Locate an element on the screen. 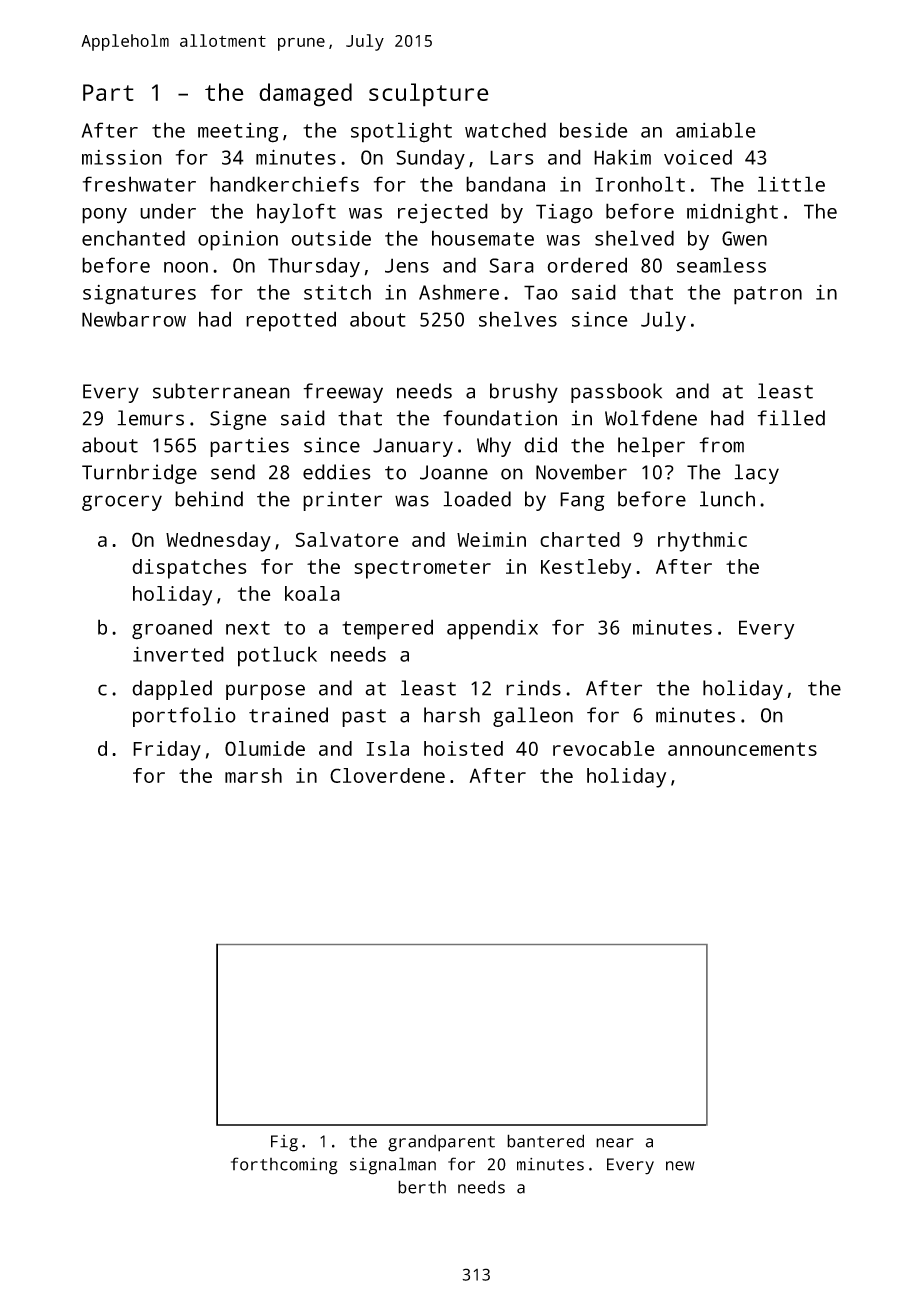  amiable is located at coordinates (715, 130).
